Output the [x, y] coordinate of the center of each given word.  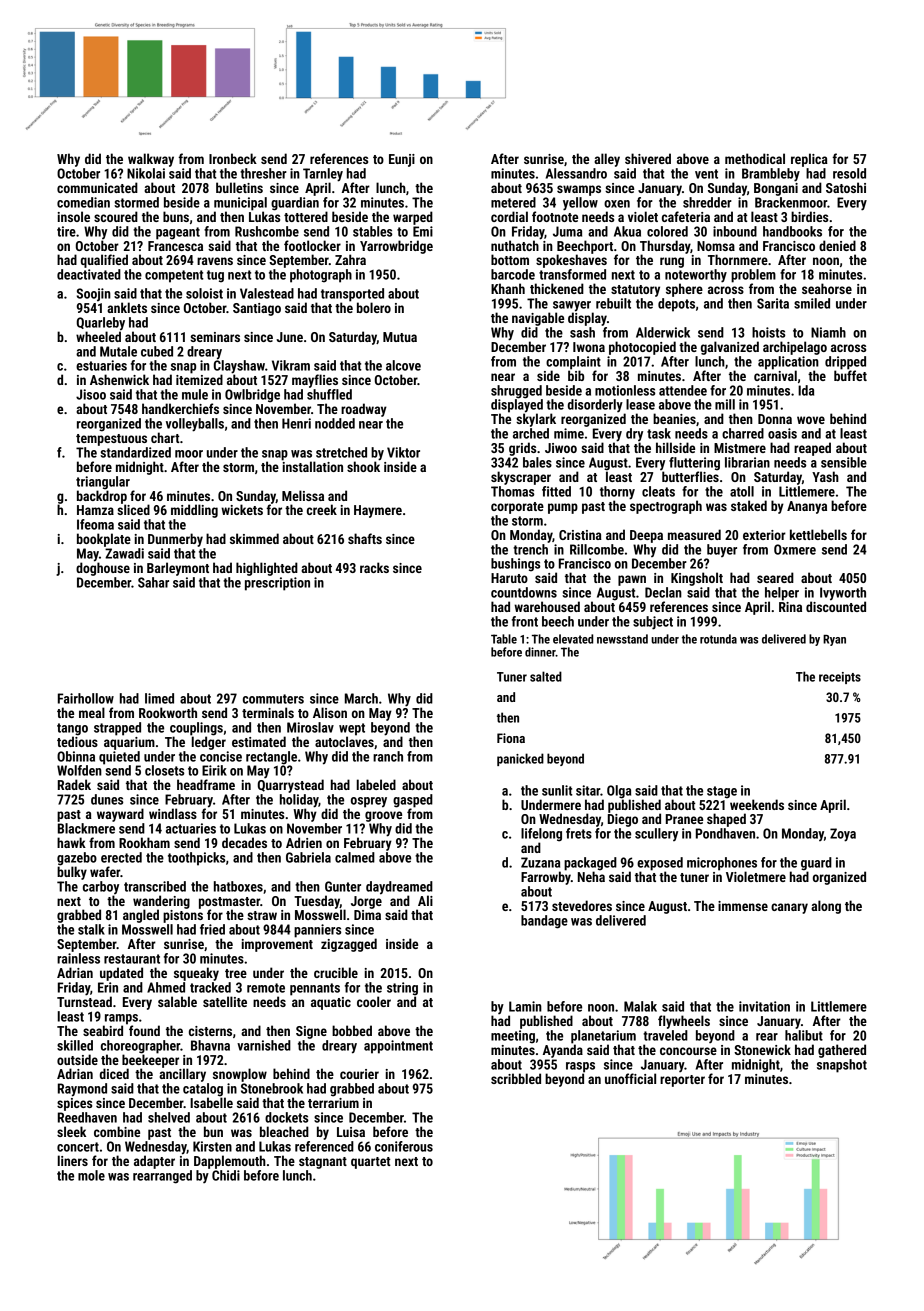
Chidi [226, 1175]
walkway [151, 160]
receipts [840, 678]
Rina [790, 607]
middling [194, 511]
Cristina [580, 535]
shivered [648, 158]
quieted [119, 758]
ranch [388, 756]
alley [607, 160]
